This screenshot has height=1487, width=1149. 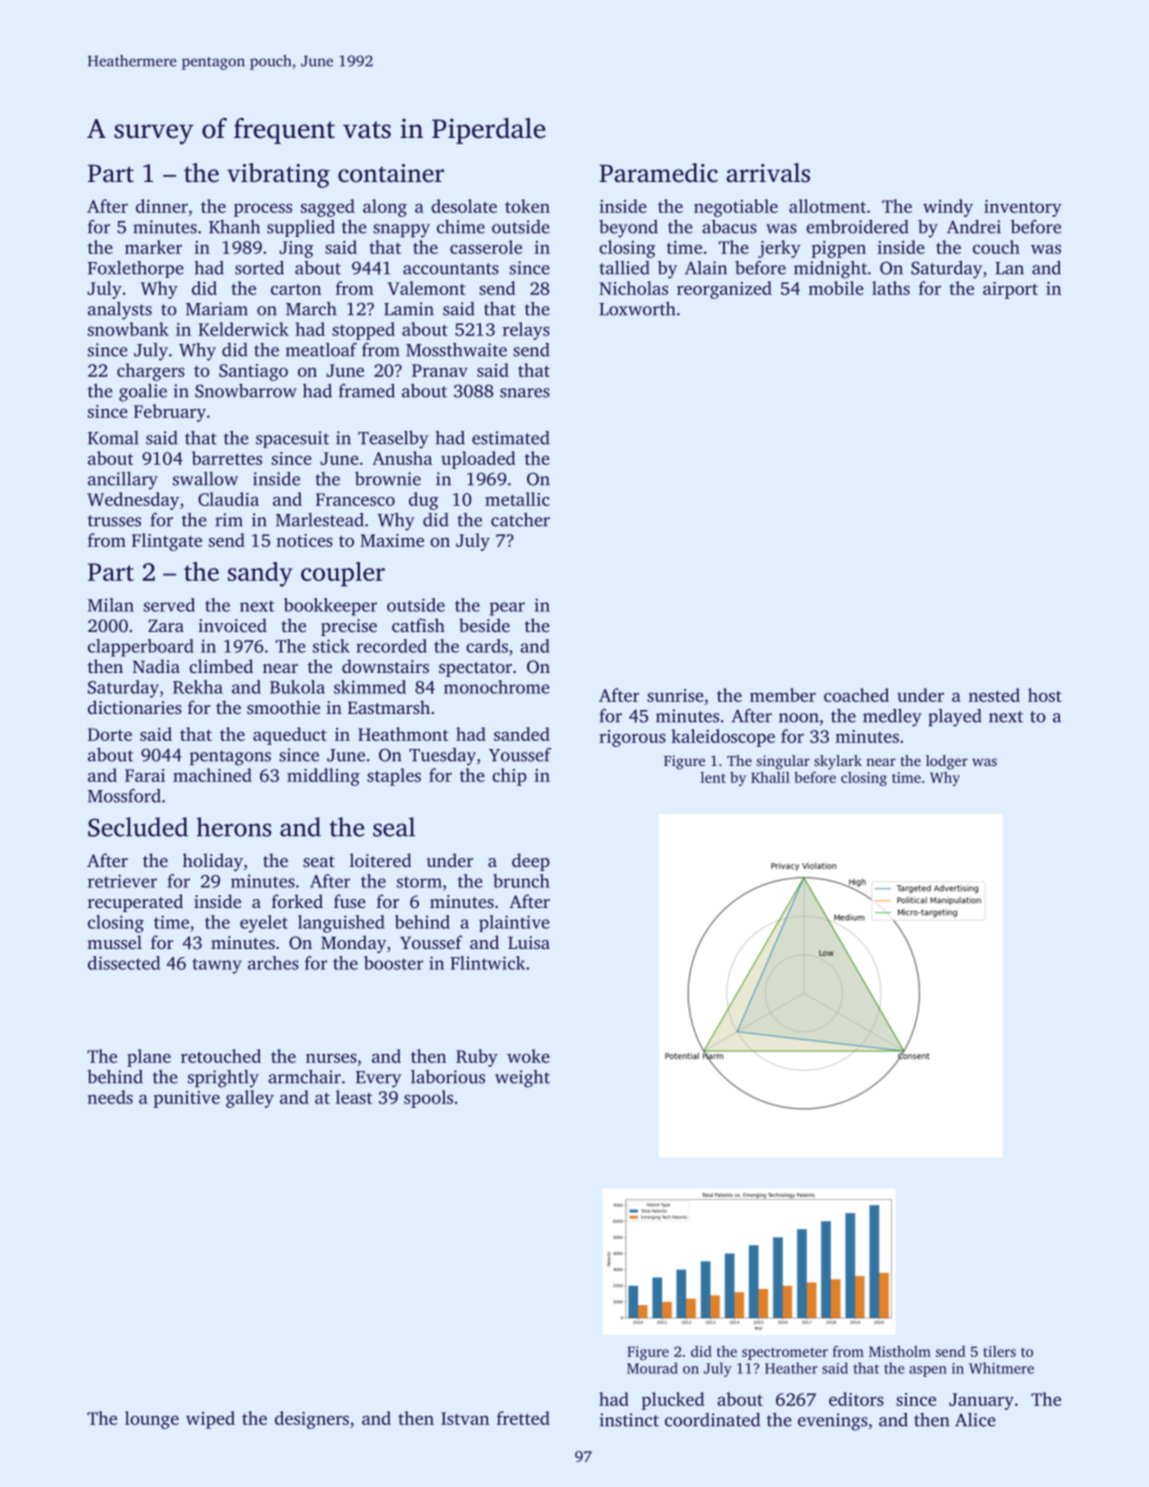 I want to click on aqueduct, so click(x=290, y=736).
